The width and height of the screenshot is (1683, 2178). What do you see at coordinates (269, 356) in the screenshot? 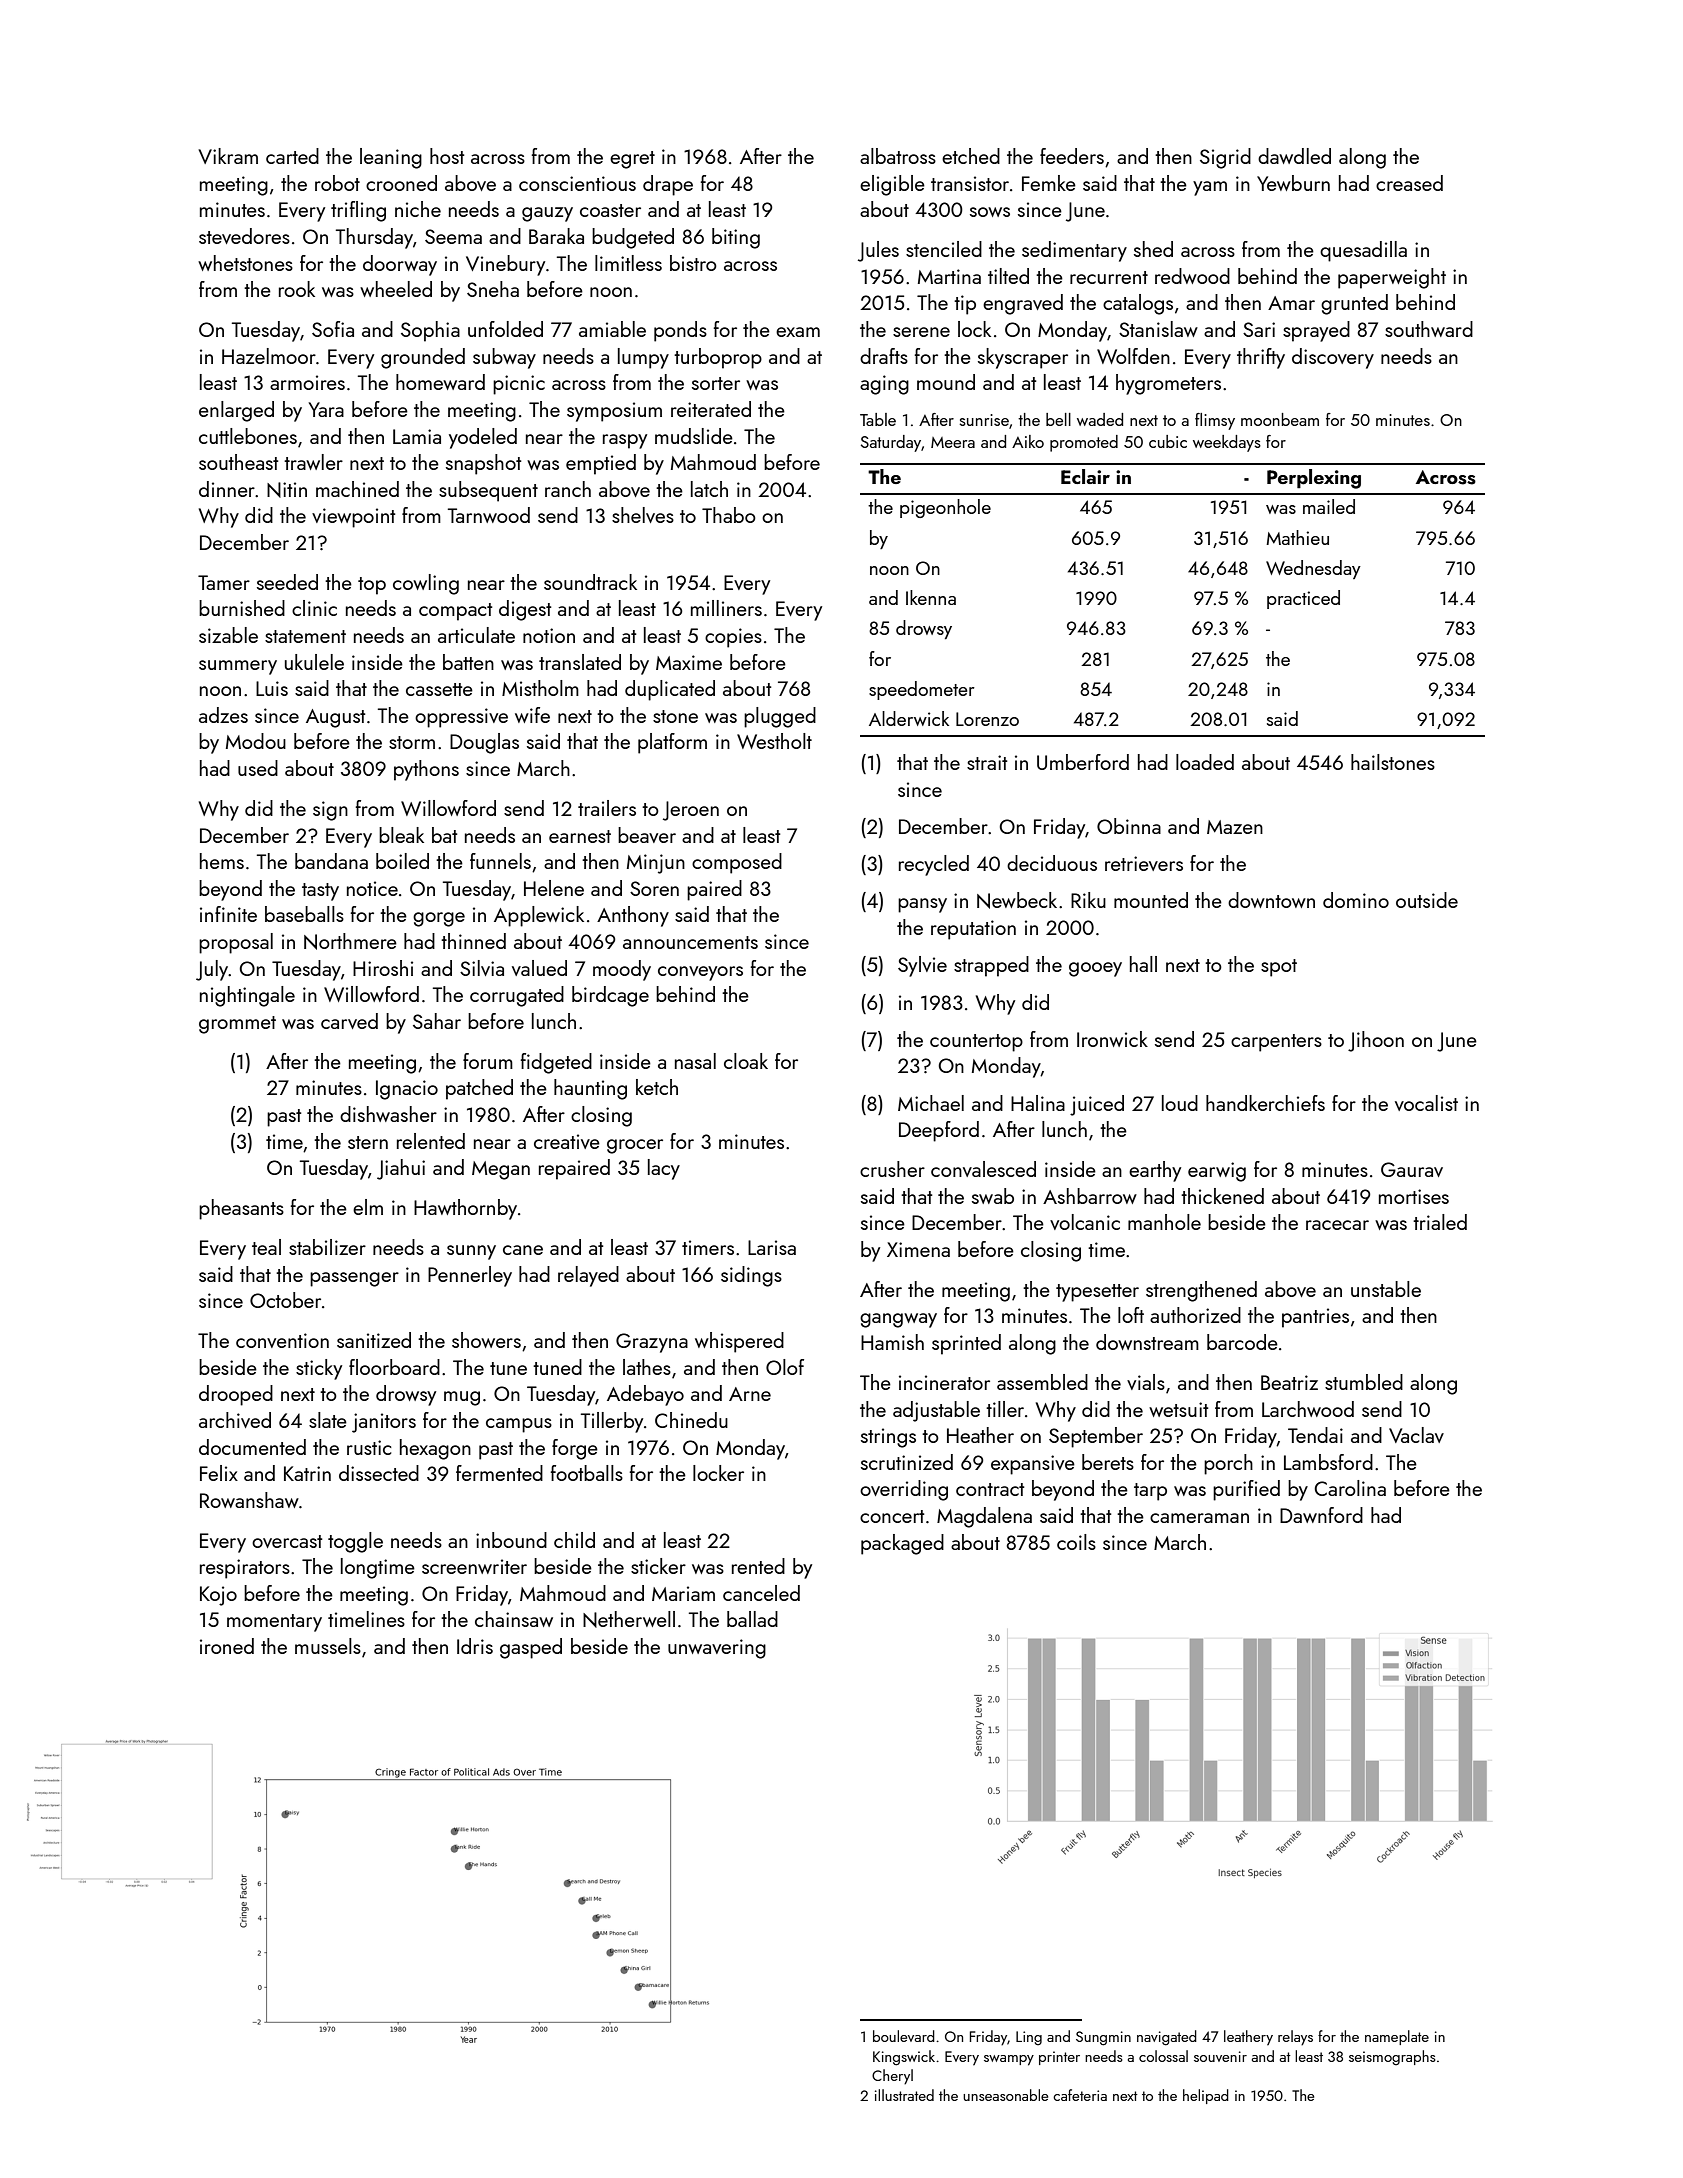
I see `Hazelmoor` at bounding box center [269, 356].
